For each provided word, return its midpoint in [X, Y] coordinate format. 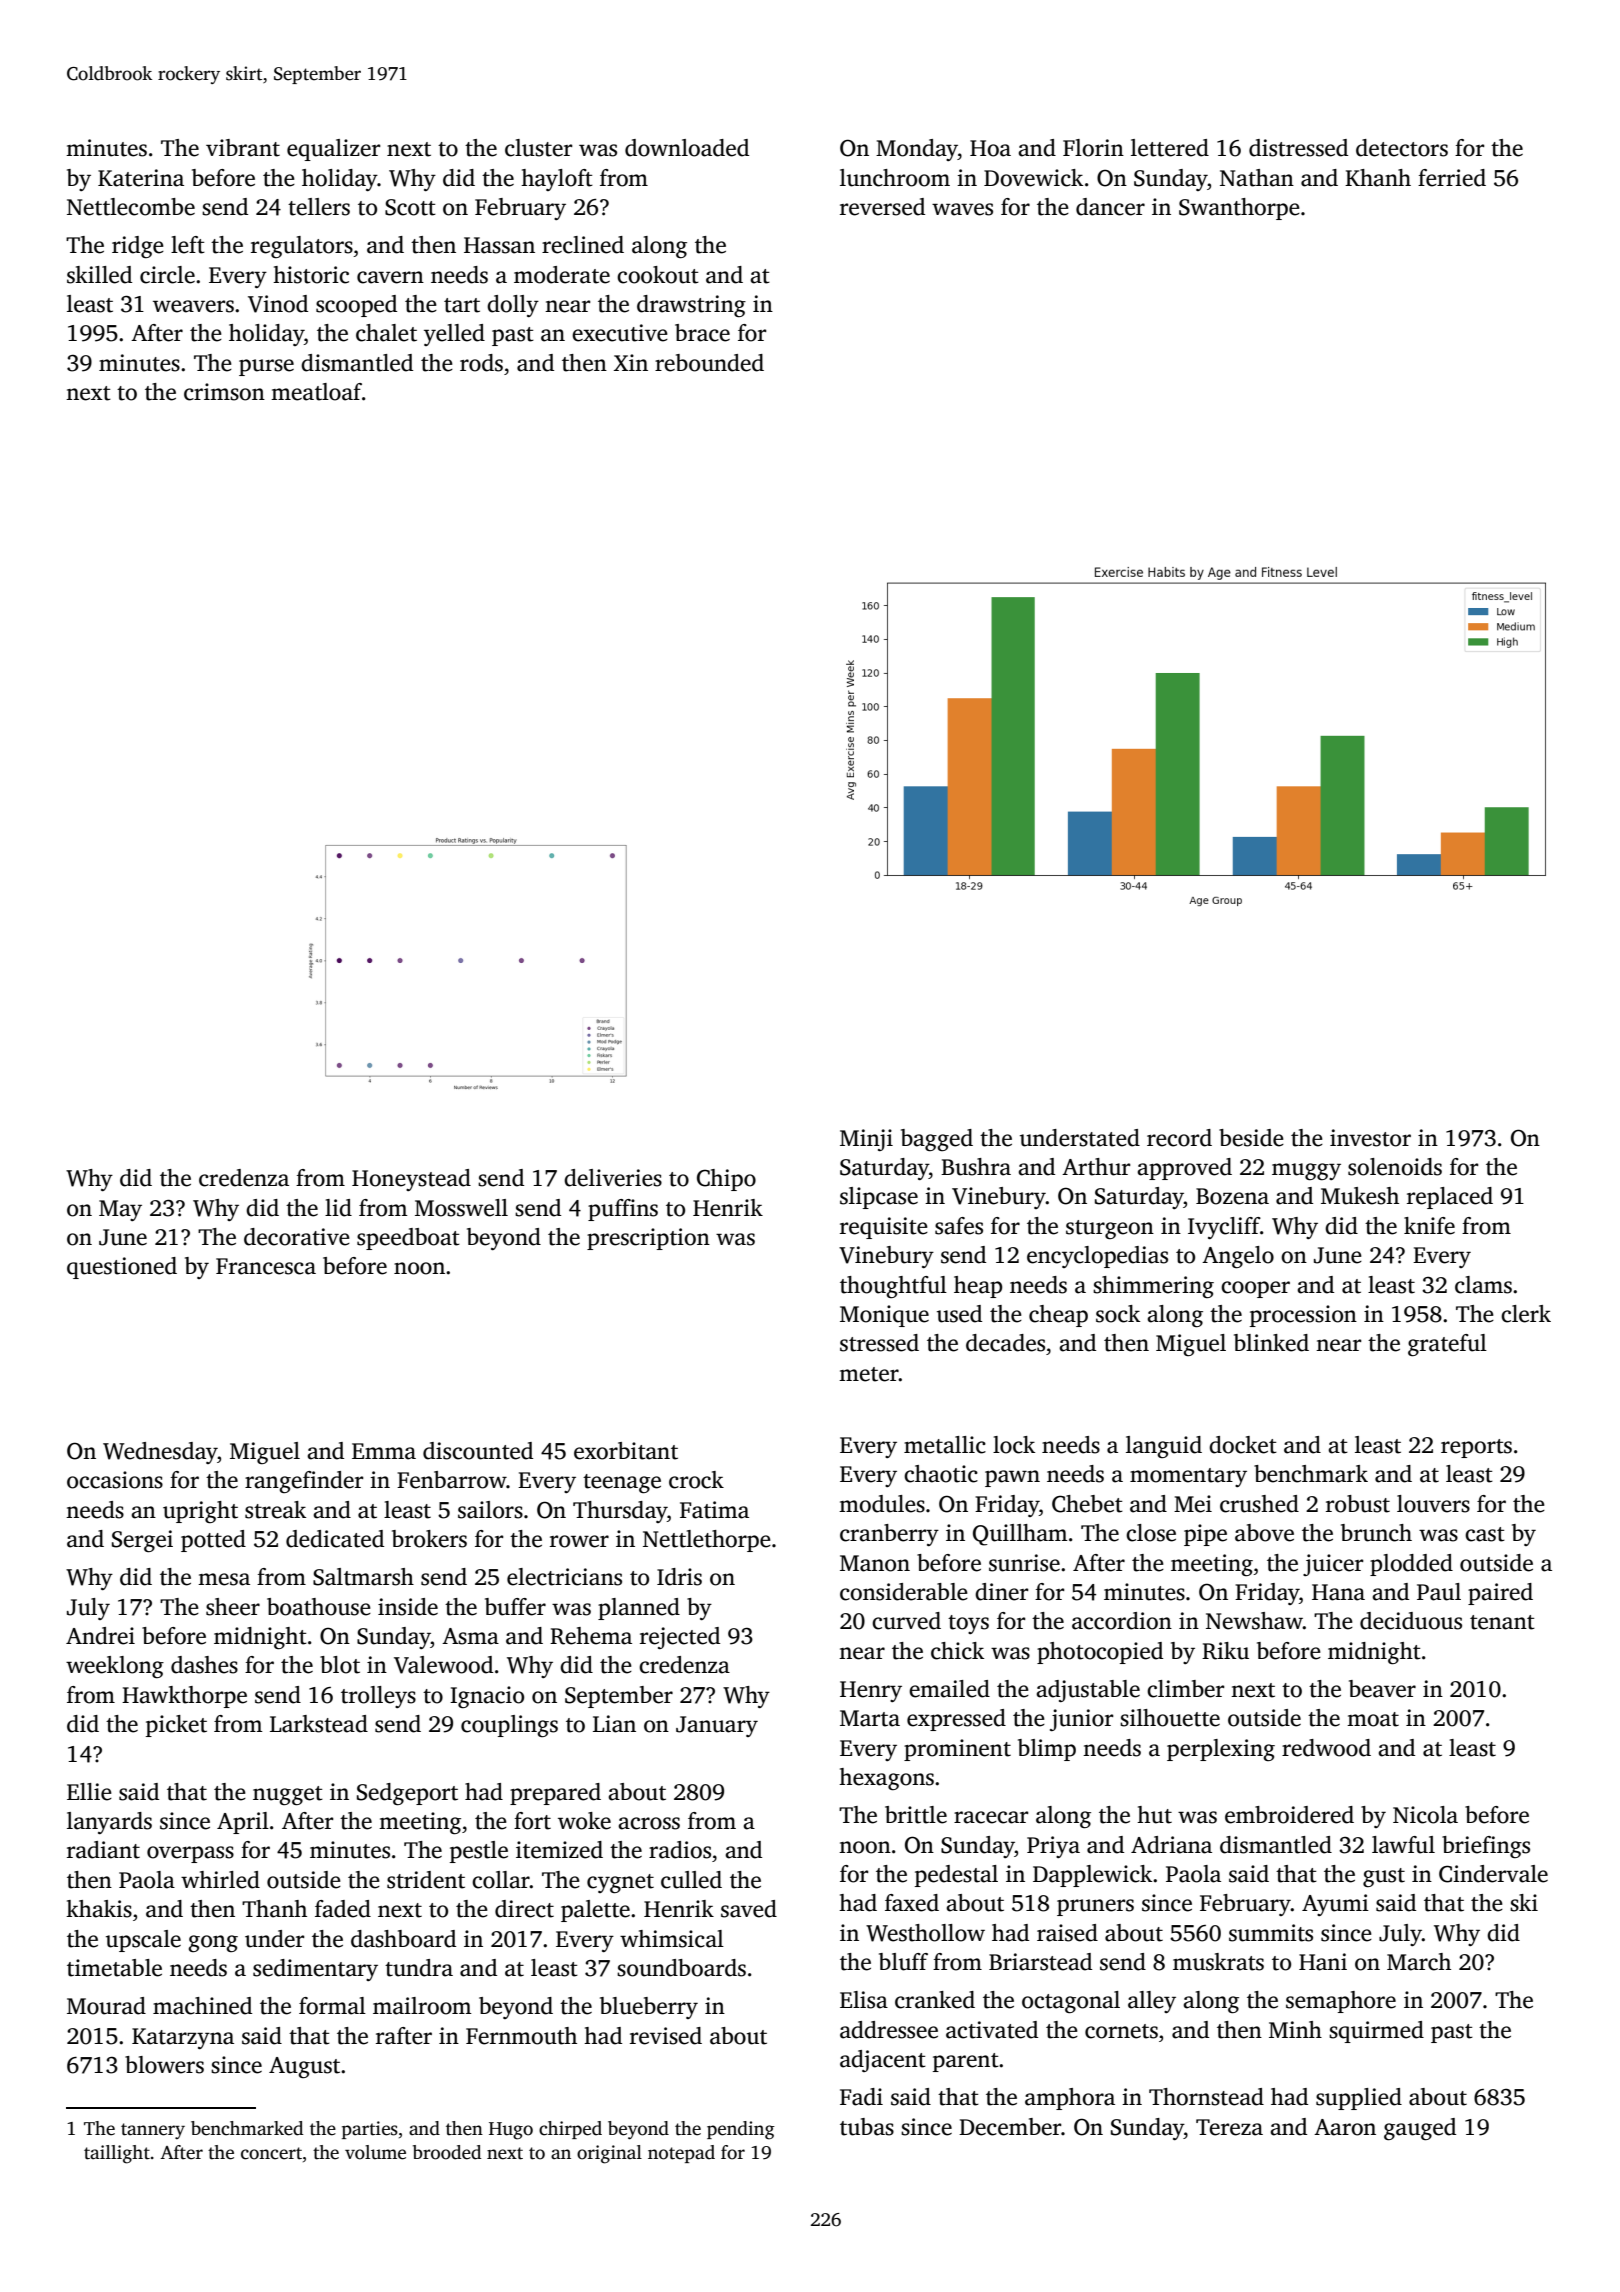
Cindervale [1493, 1874]
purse [266, 367]
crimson [224, 392]
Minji [866, 1140]
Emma [384, 1451]
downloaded [687, 148]
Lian [614, 1724]
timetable [114, 1968]
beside [1251, 1138]
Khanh [1378, 178]
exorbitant [626, 1451]
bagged [937, 1140]
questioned [122, 1268]
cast [1485, 1534]
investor [1370, 1138]
